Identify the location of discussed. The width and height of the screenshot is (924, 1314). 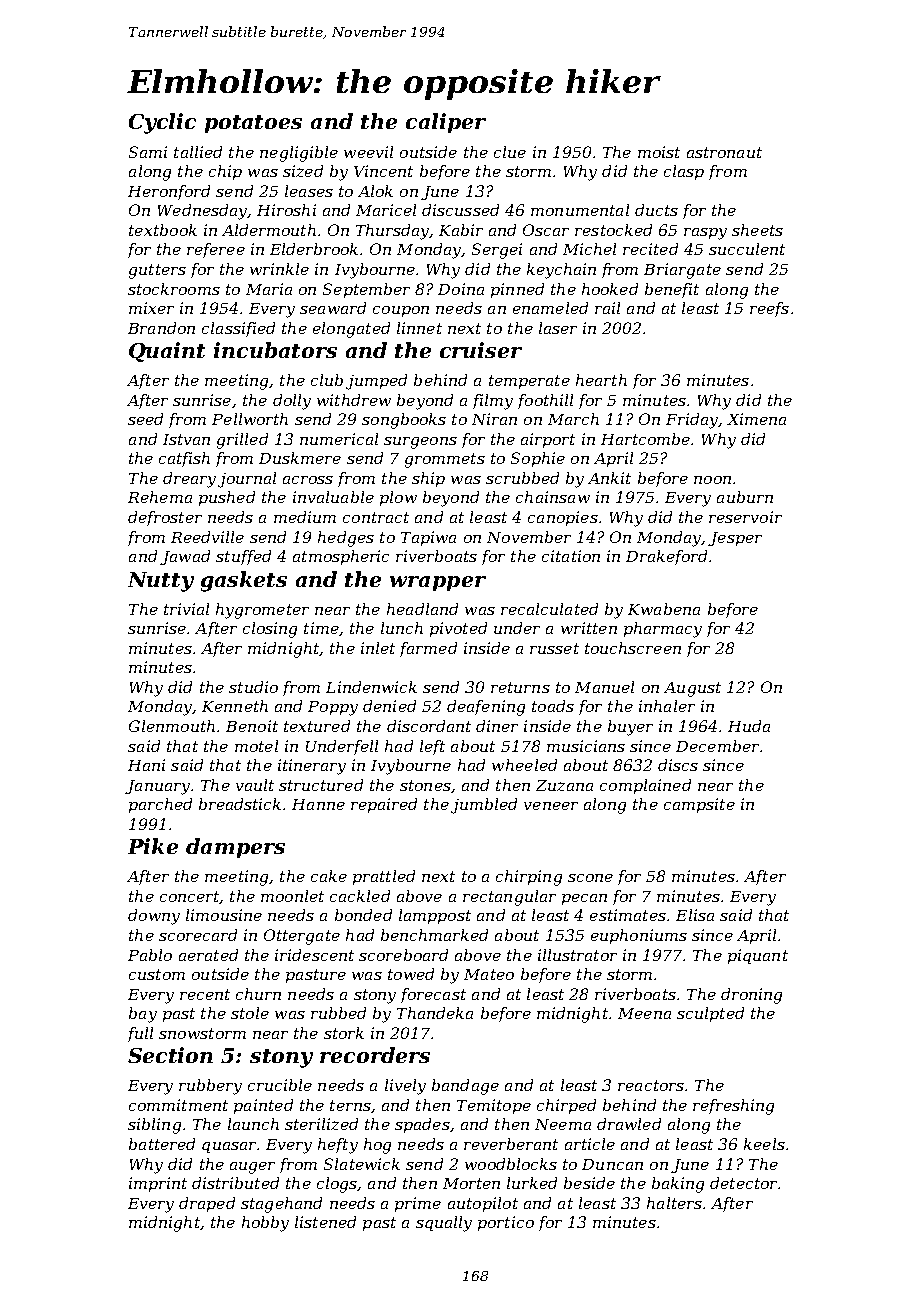
(460, 210).
